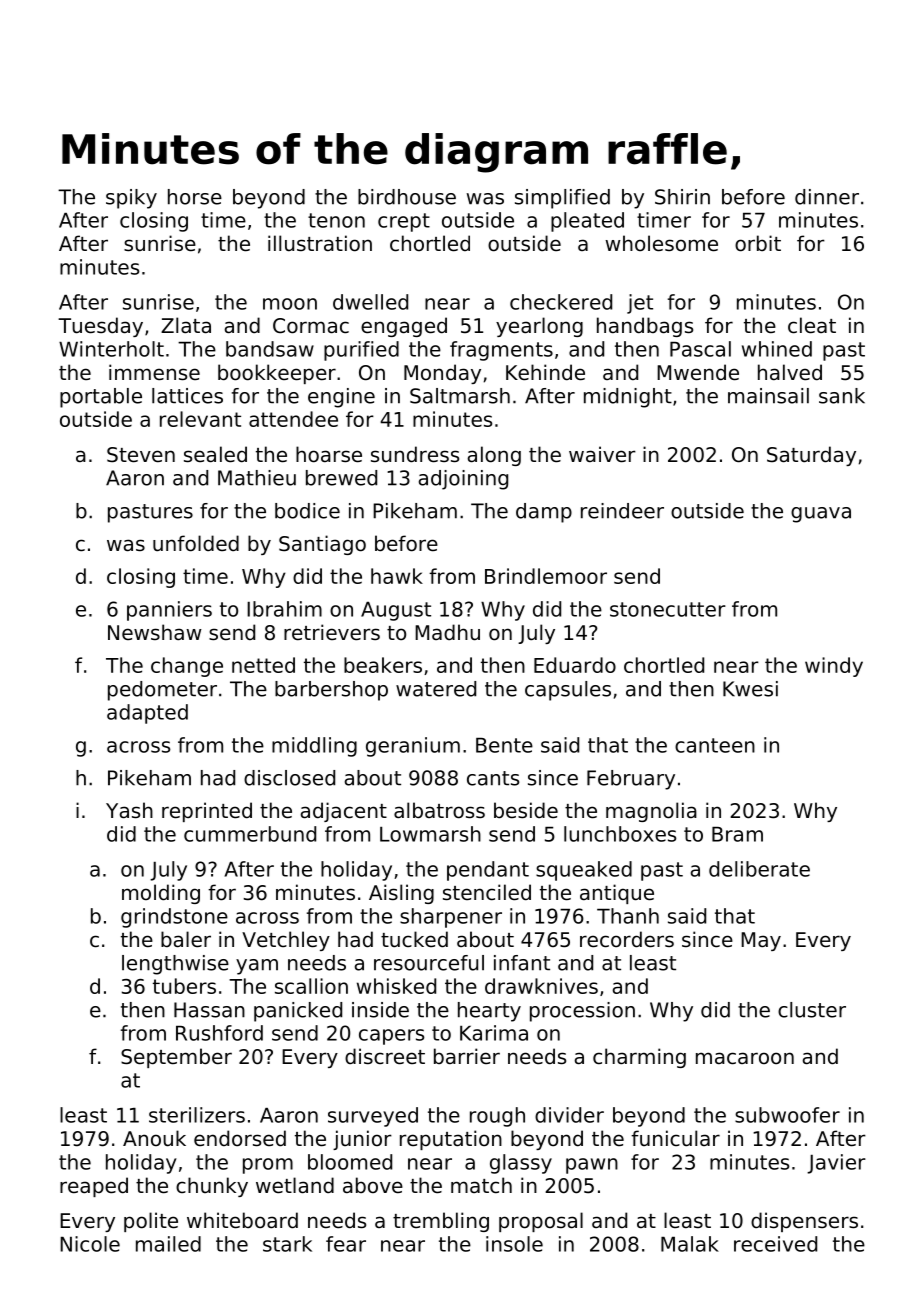 The width and height of the image is (924, 1308). I want to click on Steven, so click(141, 455).
